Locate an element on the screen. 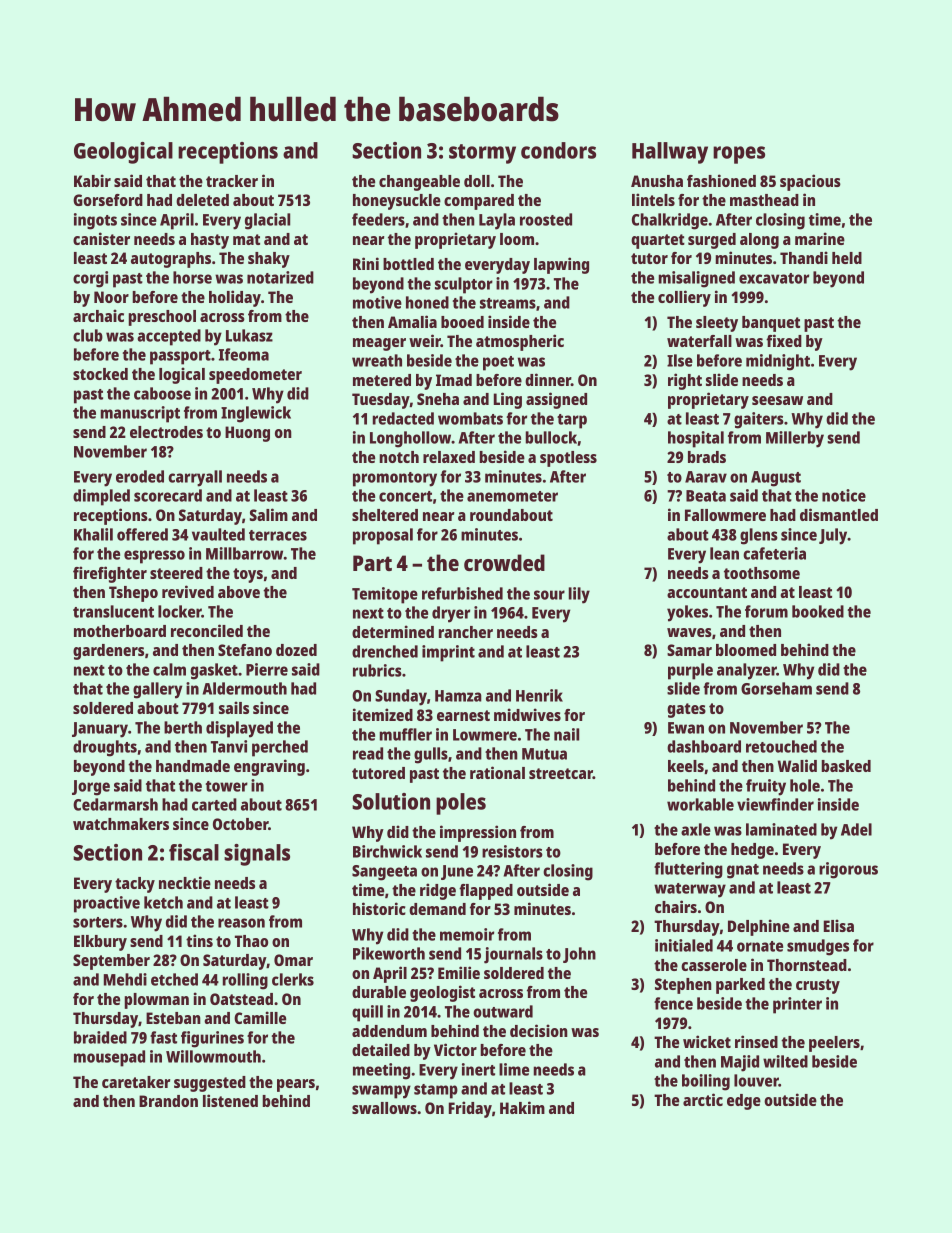 This screenshot has width=952, height=1233. vaulted is located at coordinates (218, 534).
